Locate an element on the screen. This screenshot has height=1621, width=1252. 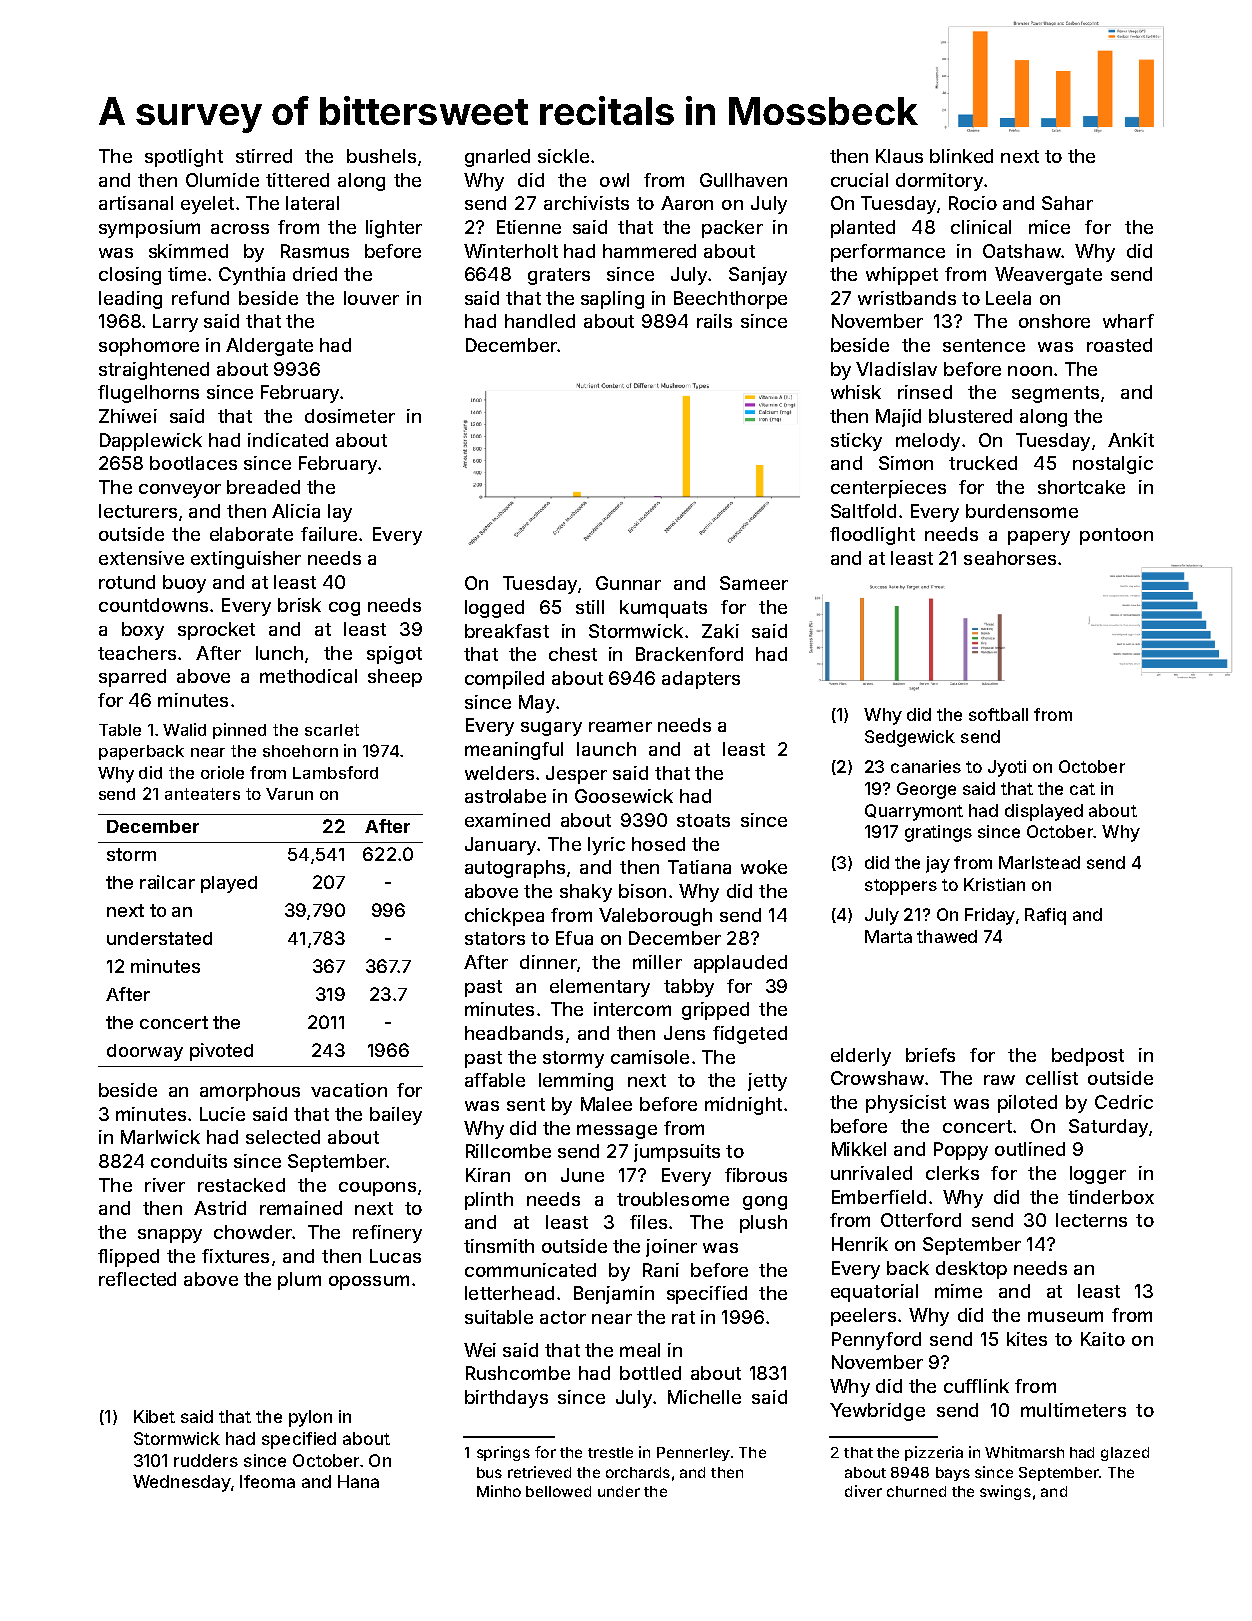
Ifeoma is located at coordinates (267, 1481).
